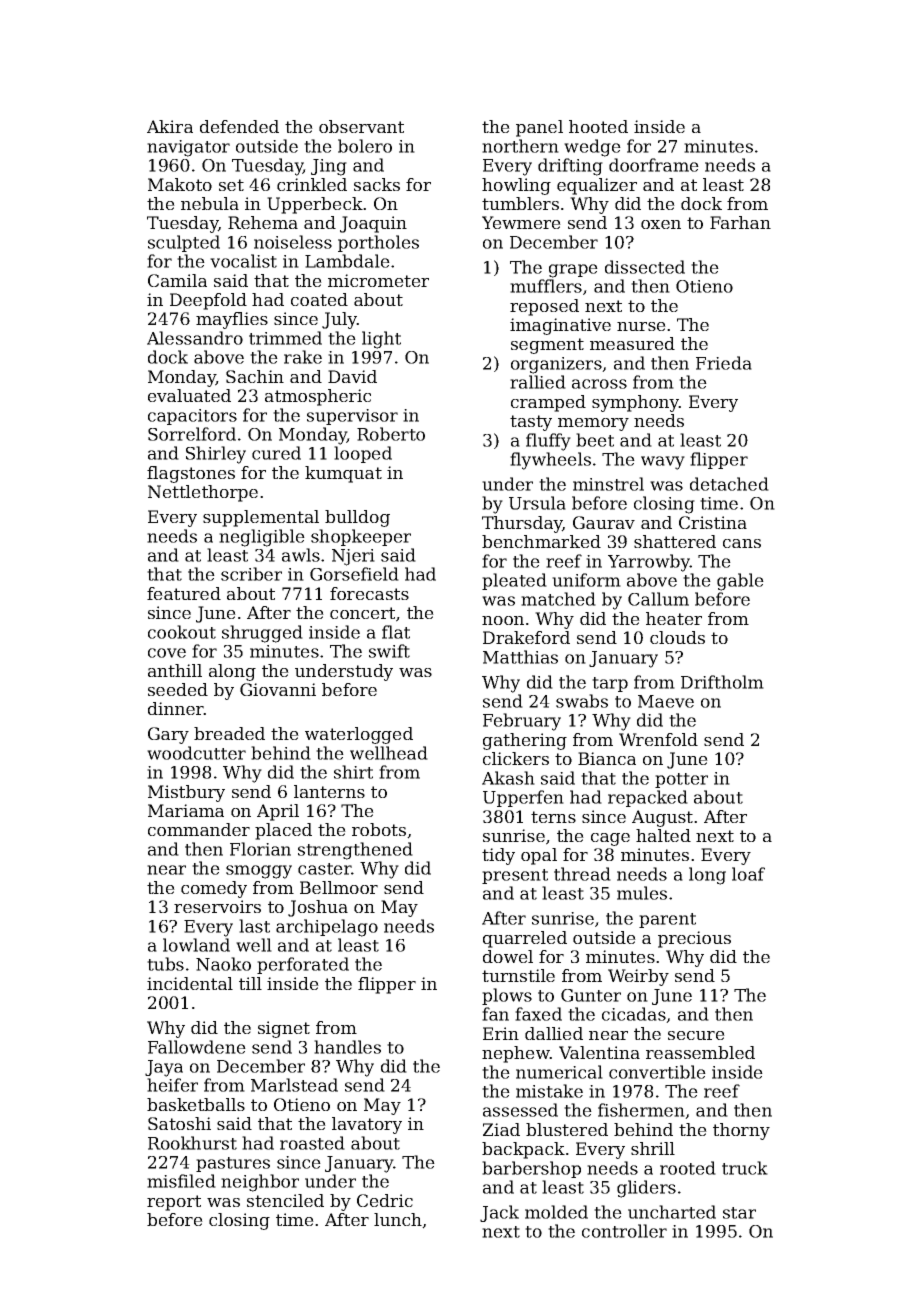 The height and width of the screenshot is (1314, 924). I want to click on Yewmere, so click(521, 222).
